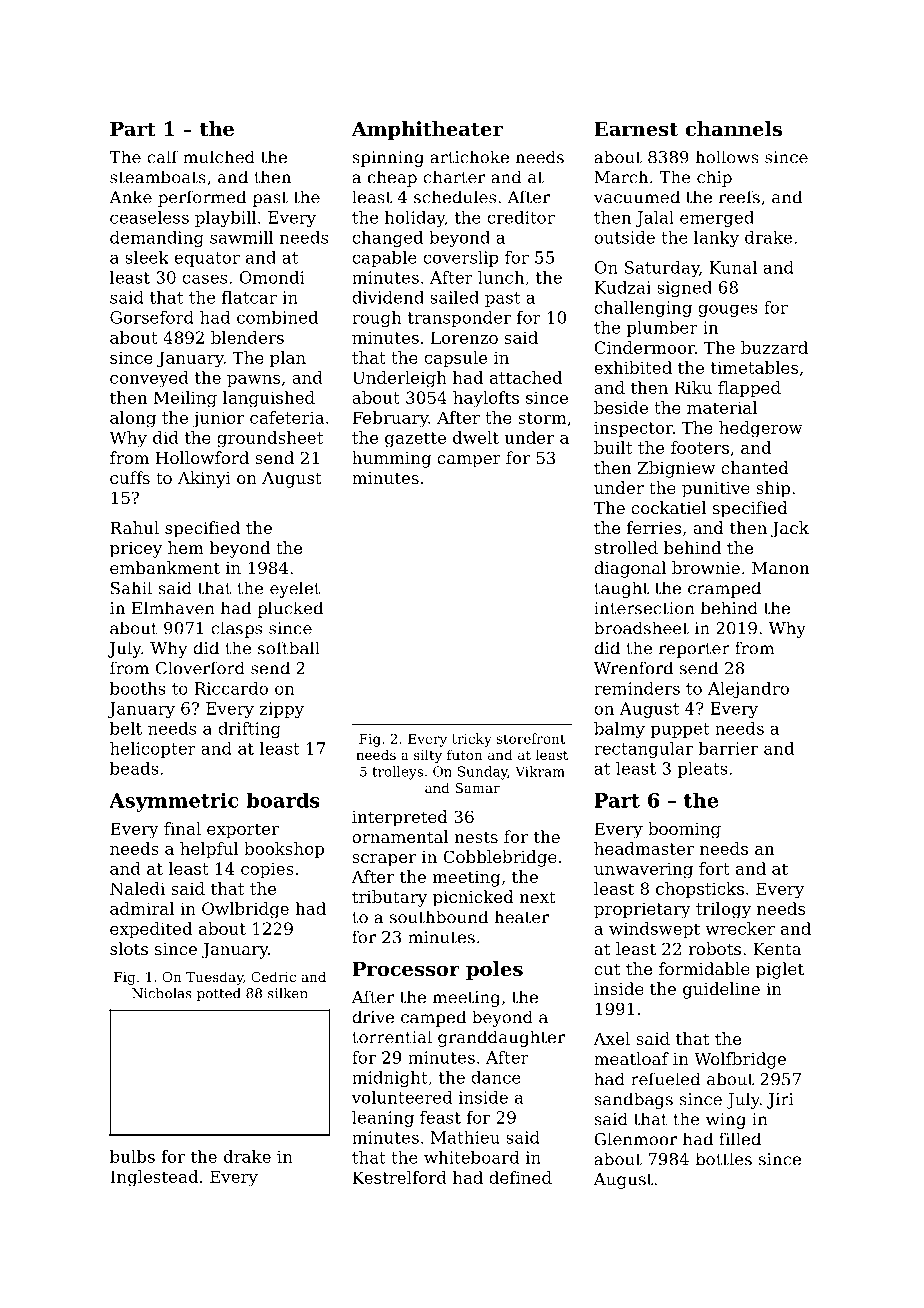 This screenshot has width=924, height=1308. I want to click on helicopter, so click(153, 750).
